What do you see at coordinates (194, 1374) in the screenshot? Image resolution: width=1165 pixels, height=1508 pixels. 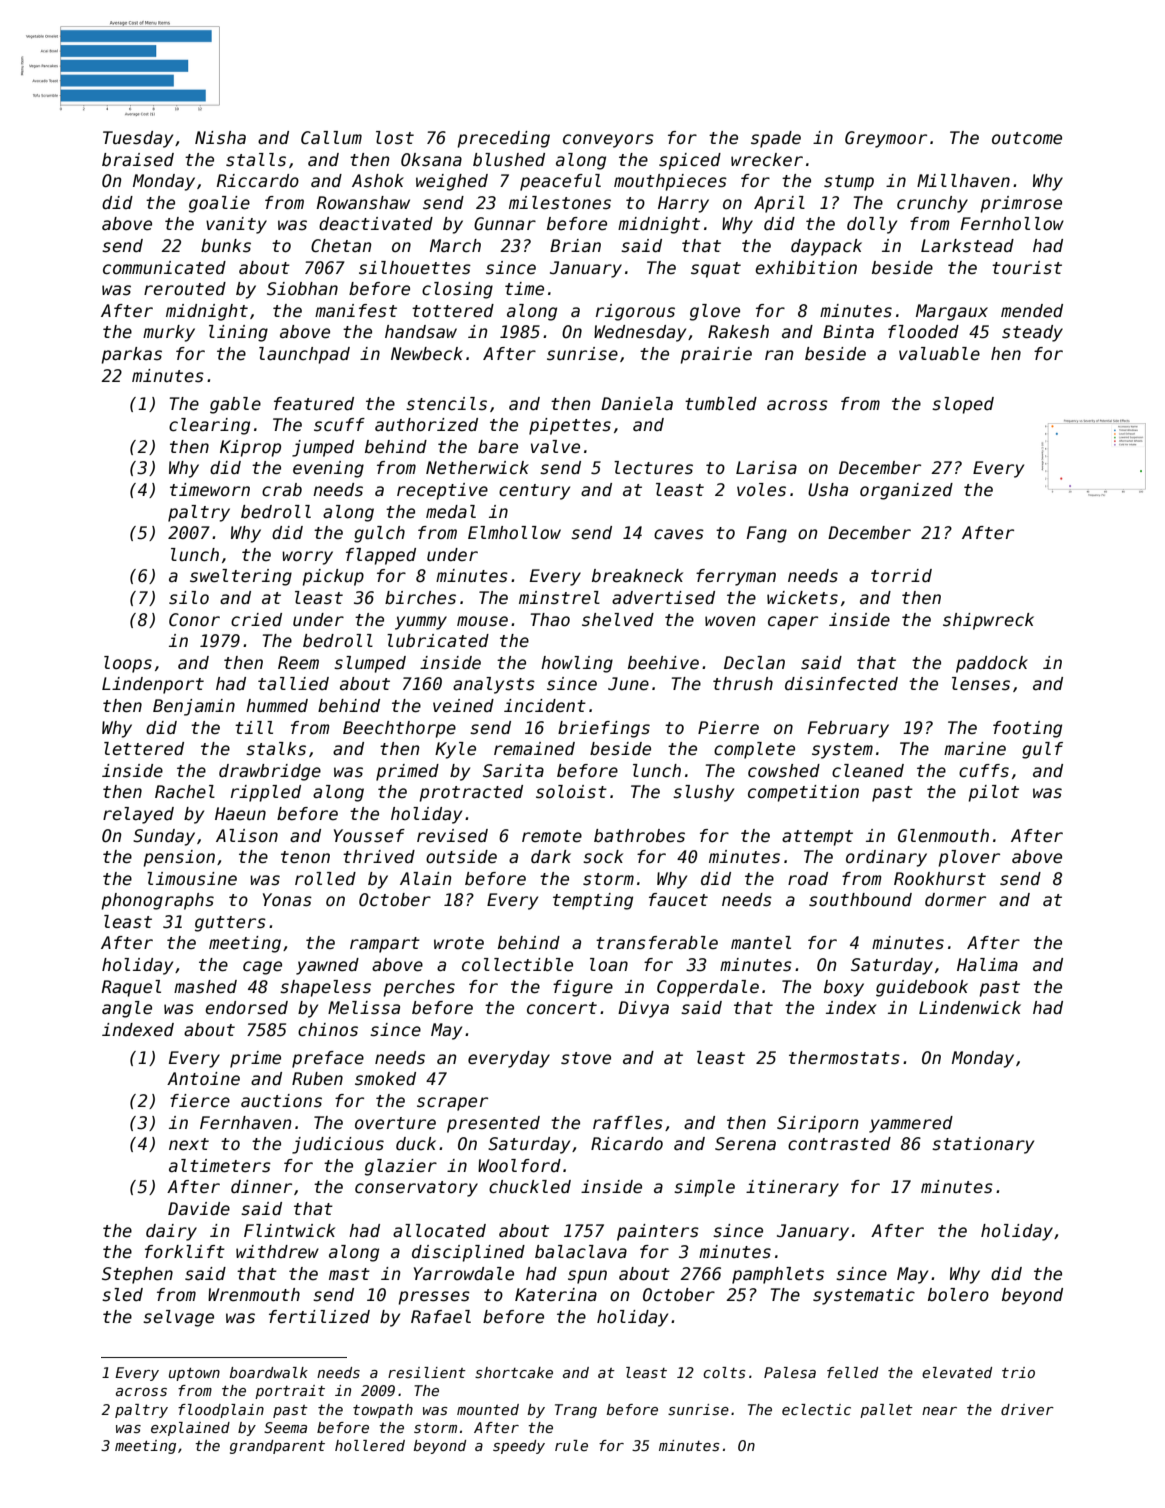 I see `uptown` at bounding box center [194, 1374].
